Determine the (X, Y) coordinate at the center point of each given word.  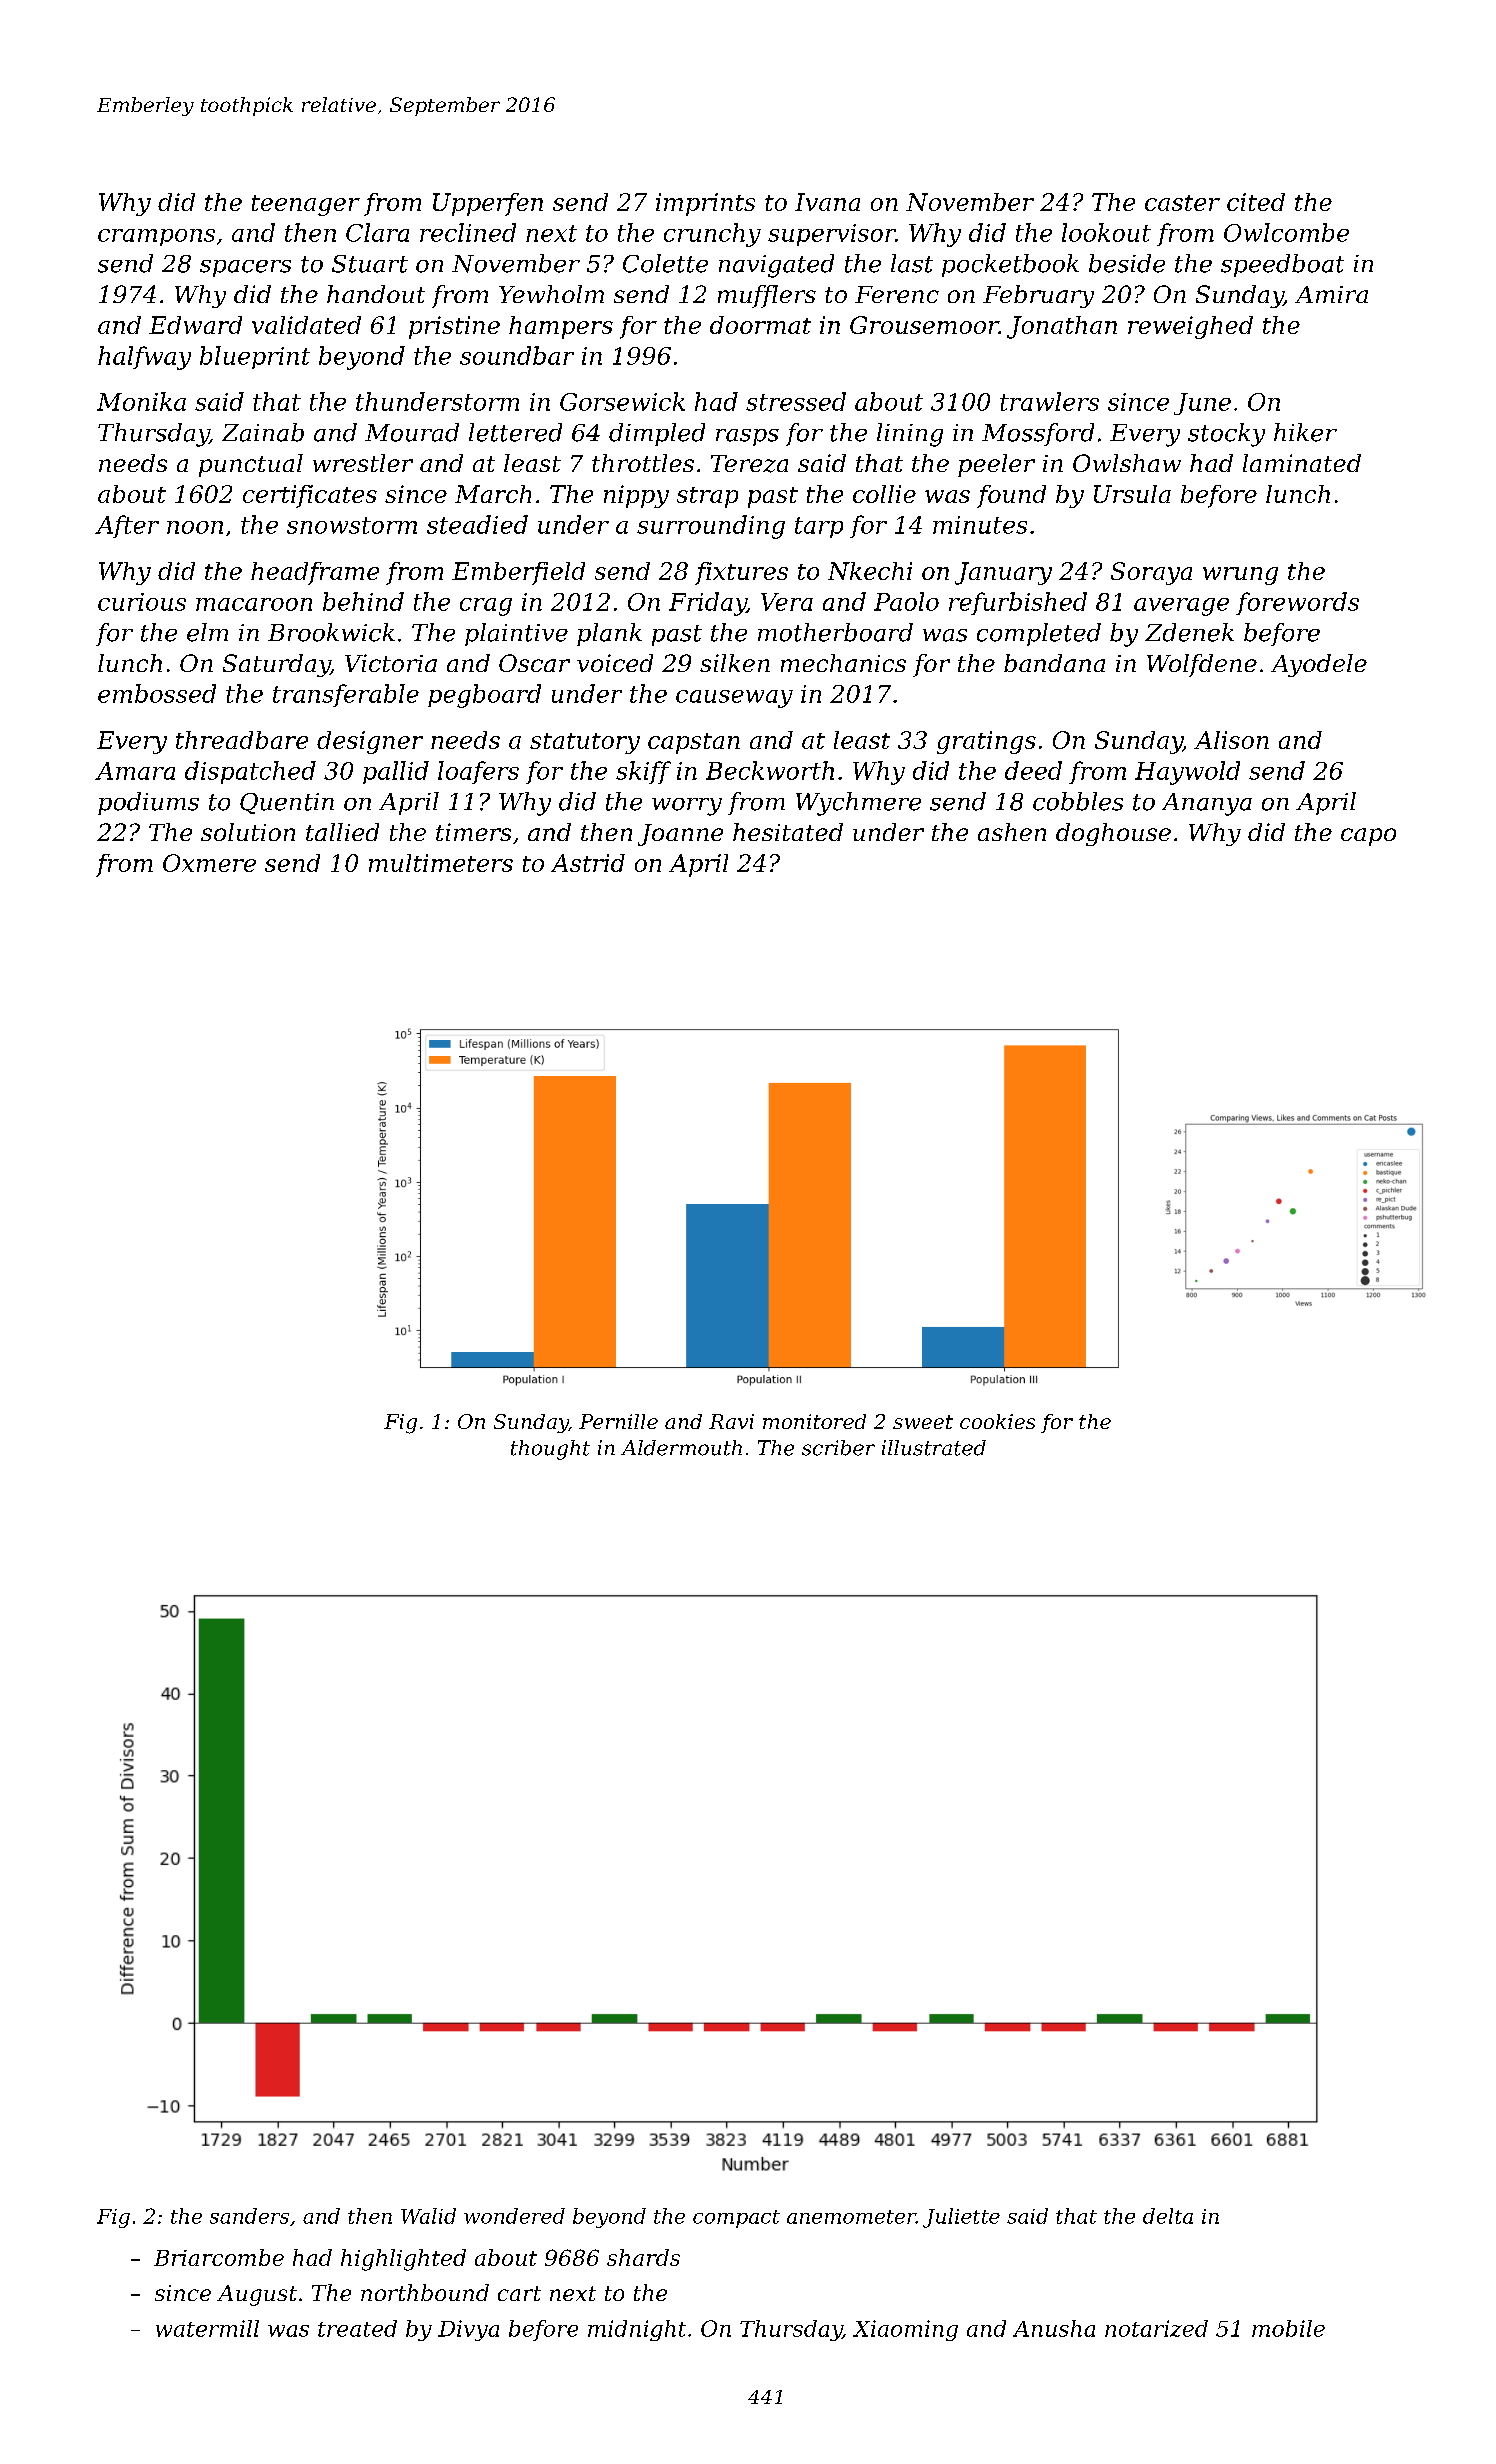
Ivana (827, 202)
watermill (207, 2328)
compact (736, 2219)
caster (1182, 203)
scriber (838, 1448)
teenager (306, 205)
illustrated (934, 1448)
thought (550, 1450)
